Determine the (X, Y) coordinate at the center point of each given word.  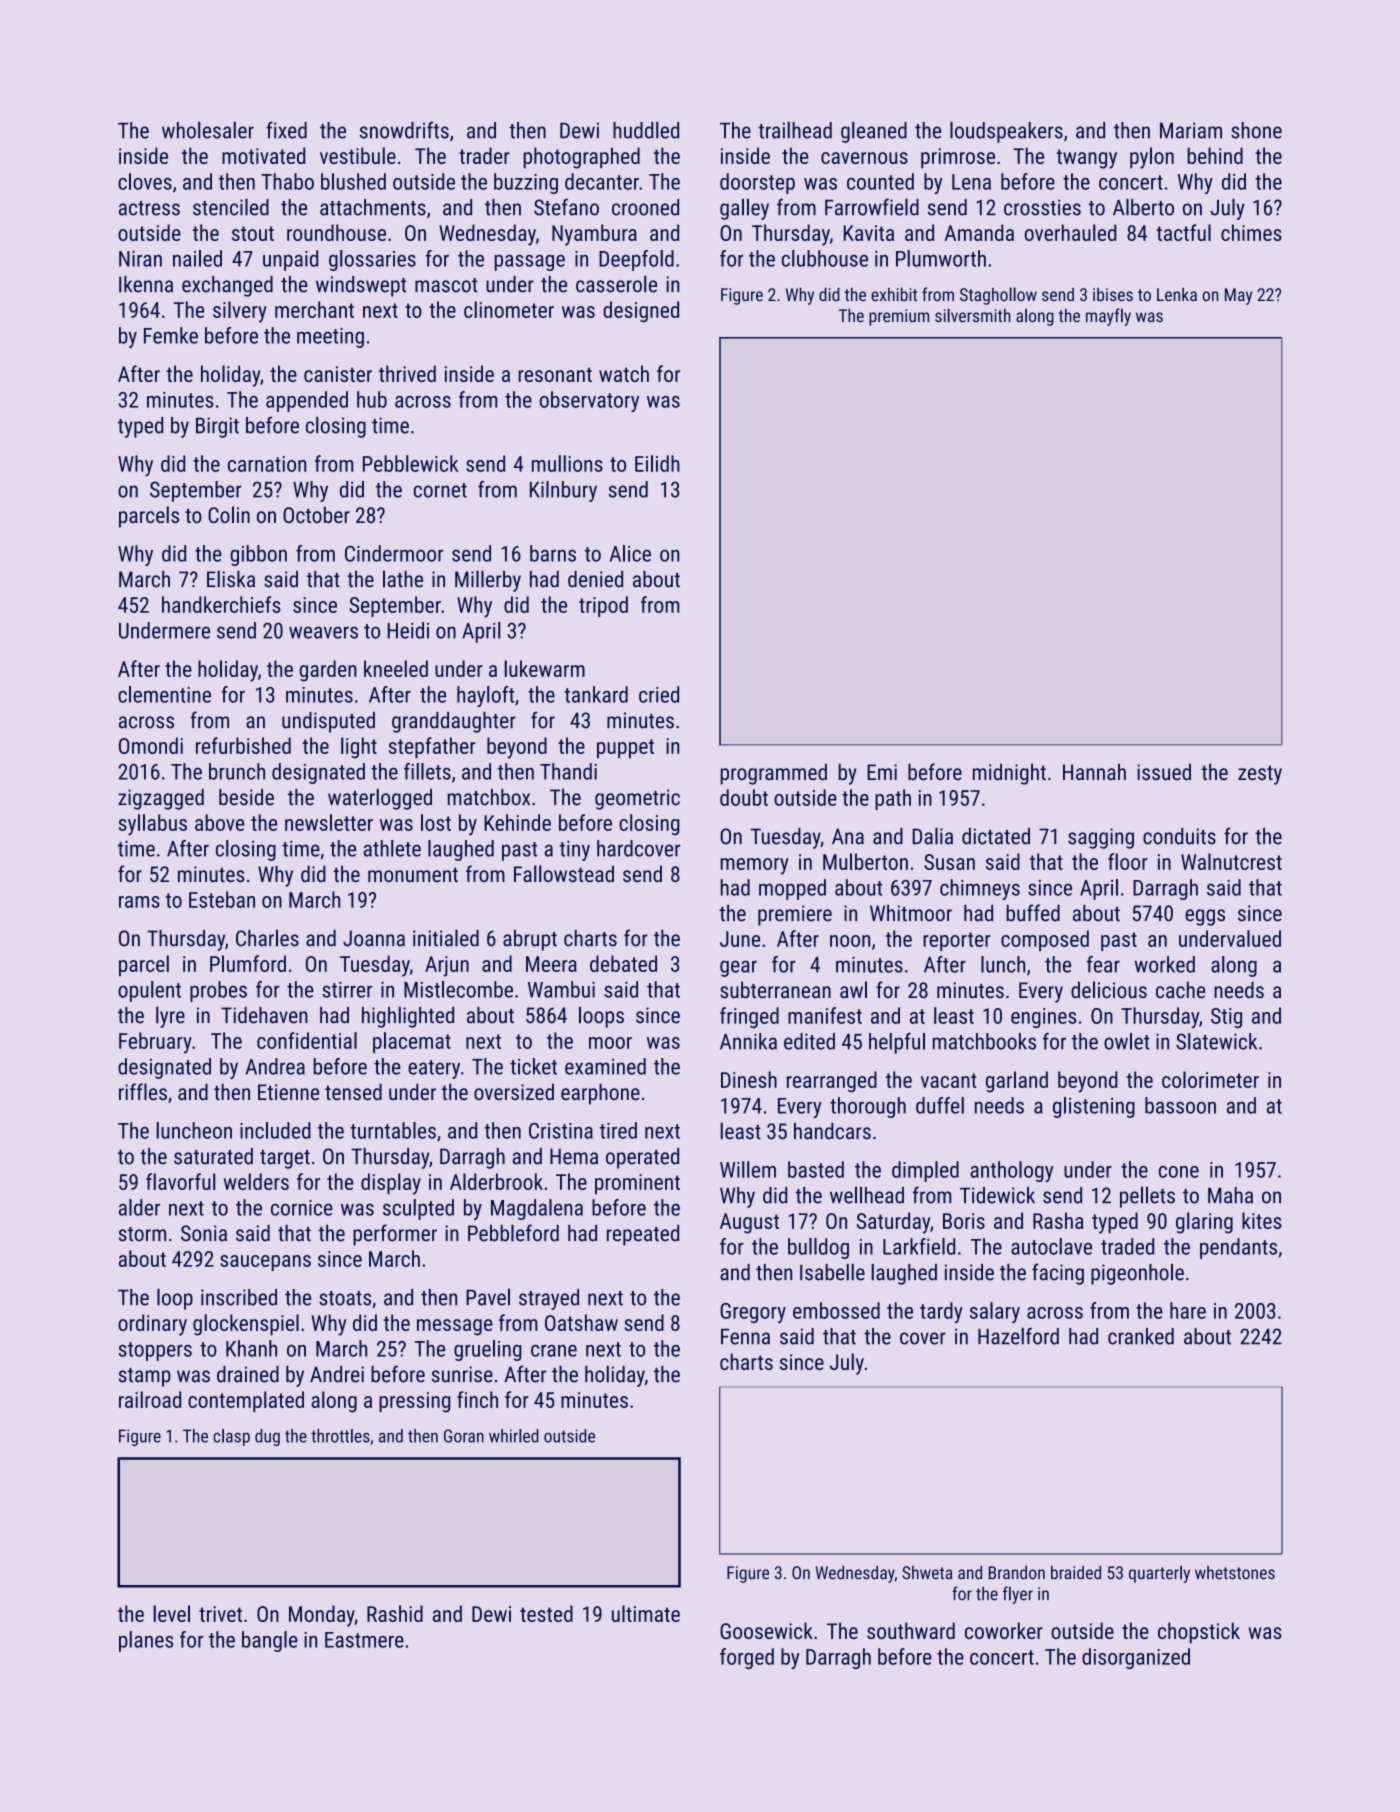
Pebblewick (410, 463)
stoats (345, 1298)
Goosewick (766, 1630)
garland (1017, 1082)
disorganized (1136, 1658)
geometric (637, 799)
